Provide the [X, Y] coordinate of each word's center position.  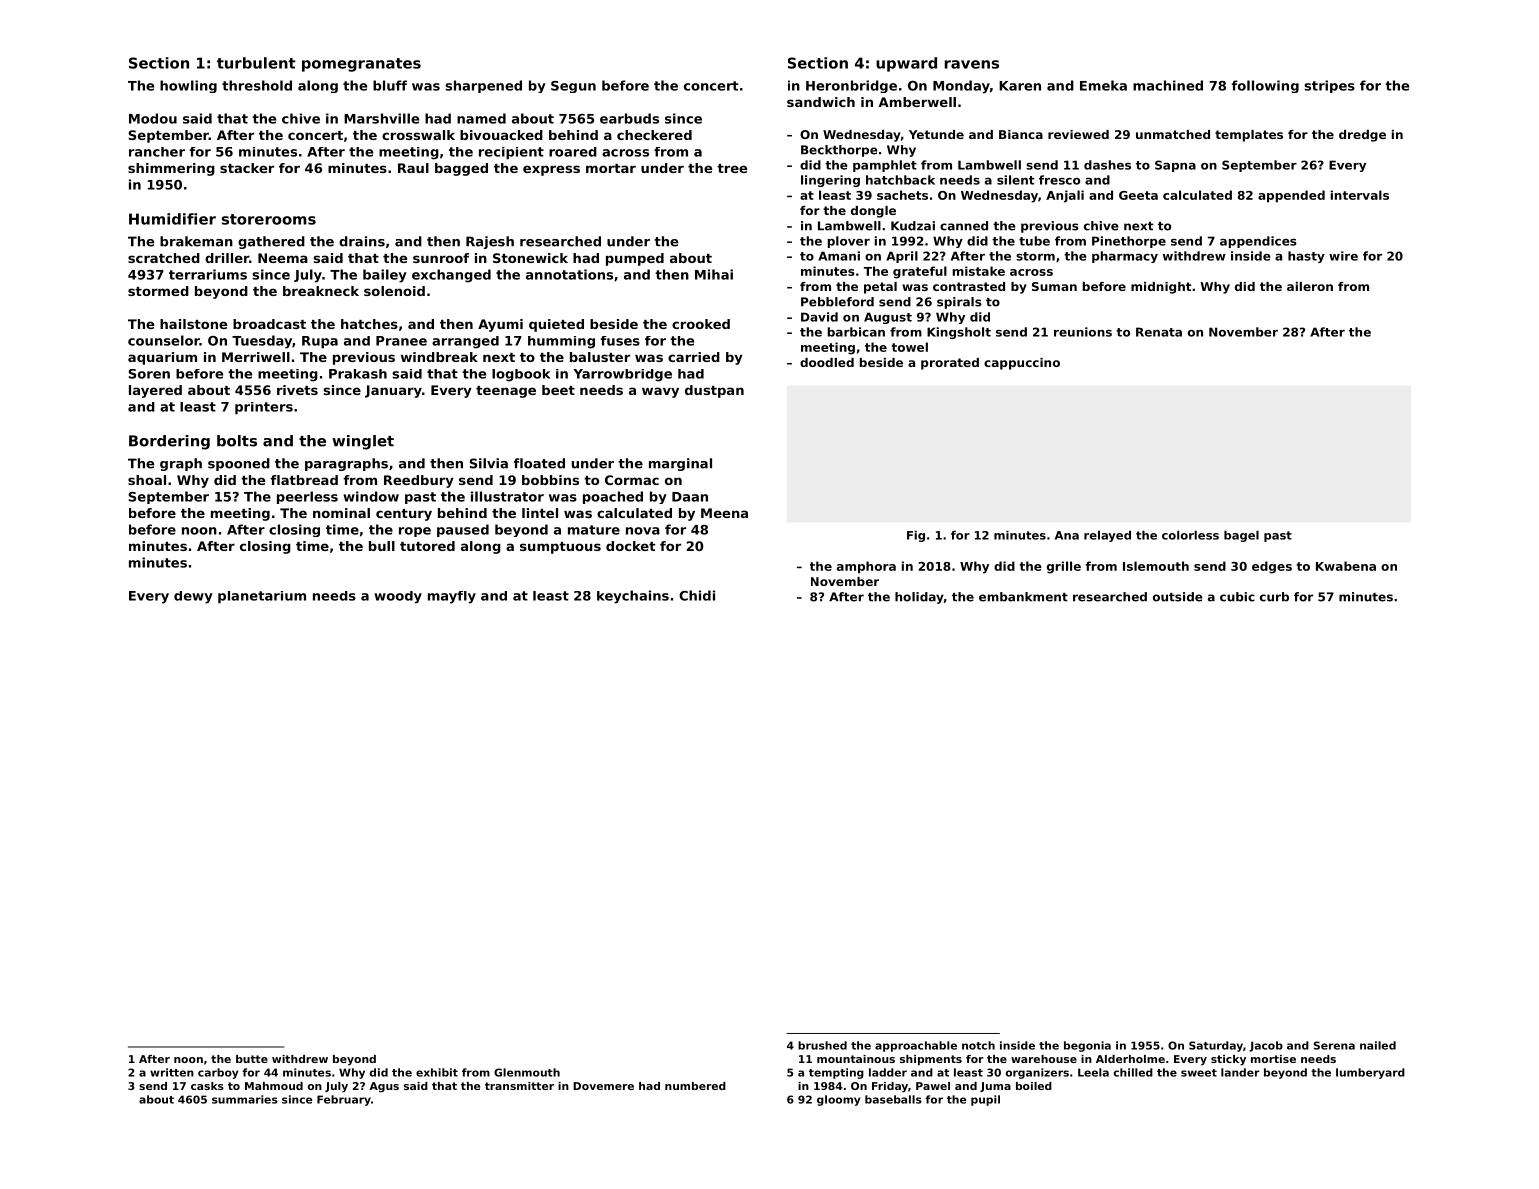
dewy [193, 597]
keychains [633, 597]
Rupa [320, 342]
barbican [856, 332]
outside [1178, 597]
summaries [245, 1099]
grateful [920, 272]
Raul [413, 168]
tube [1034, 241]
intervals [1360, 195]
